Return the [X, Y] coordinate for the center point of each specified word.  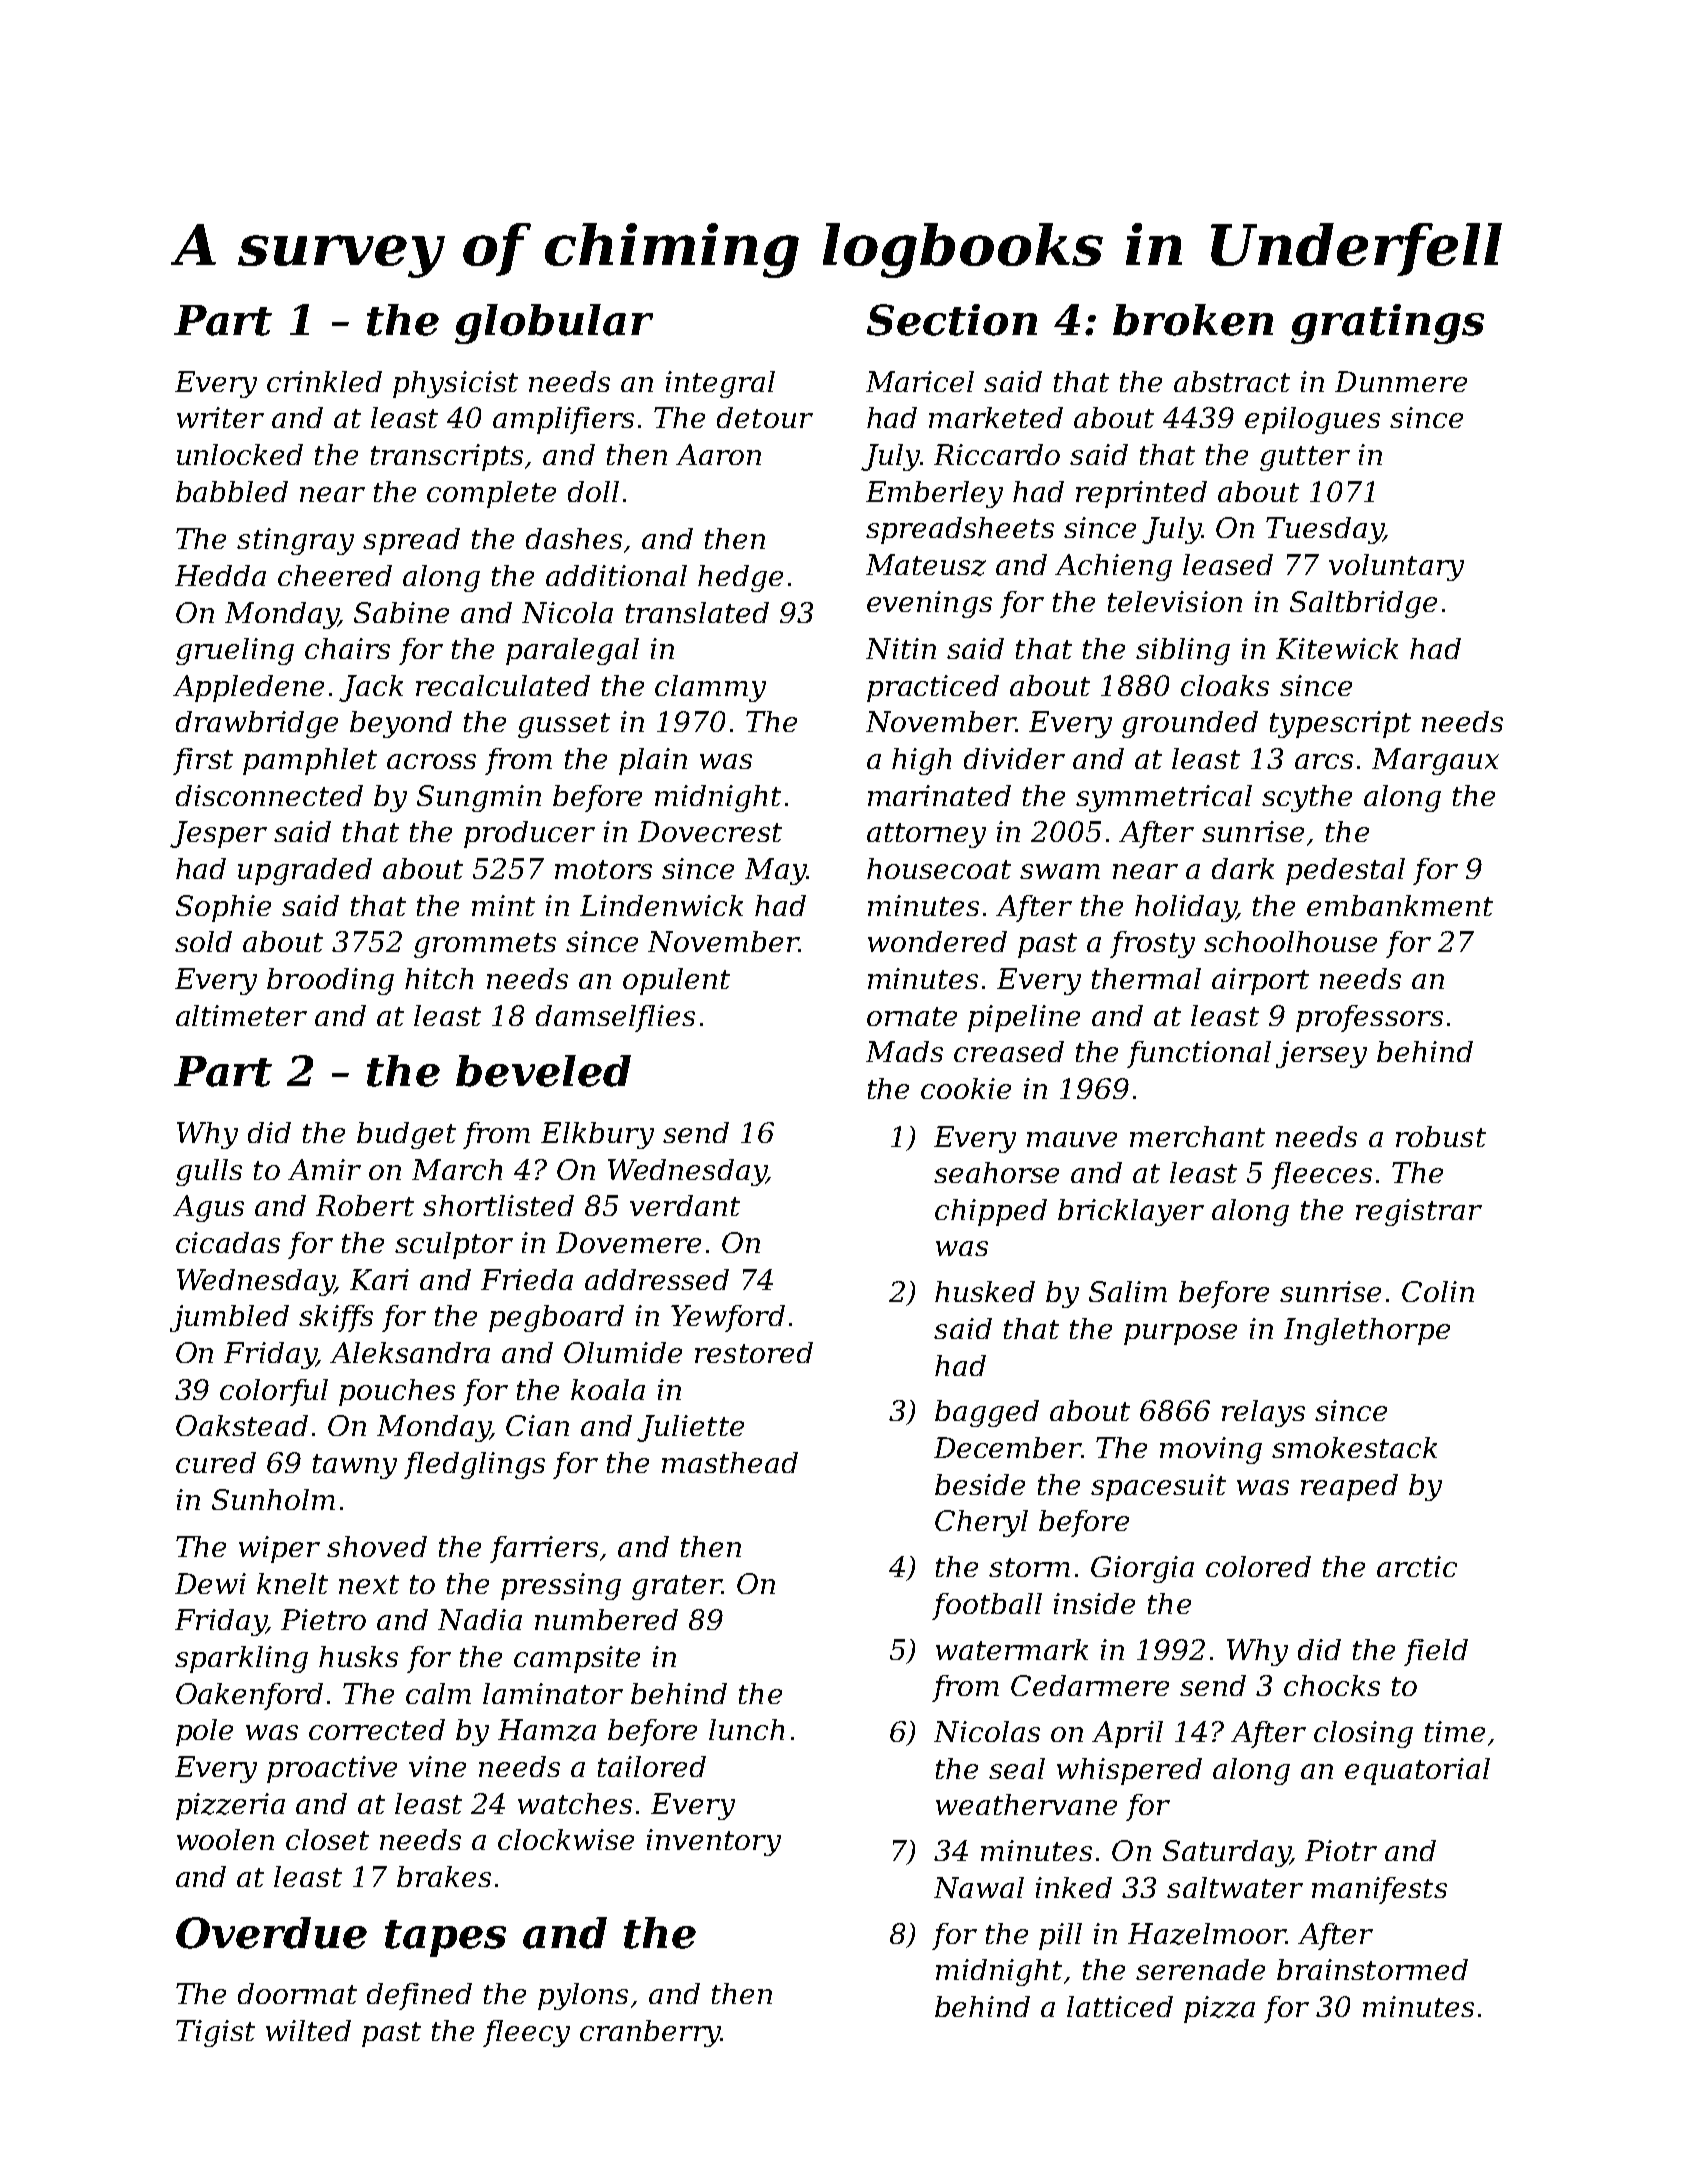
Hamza [547, 1730]
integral [720, 384]
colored [1258, 1566]
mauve [1072, 1139]
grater [677, 1587]
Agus [208, 1208]
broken [1193, 320]
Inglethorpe [1367, 1331]
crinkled [324, 381]
